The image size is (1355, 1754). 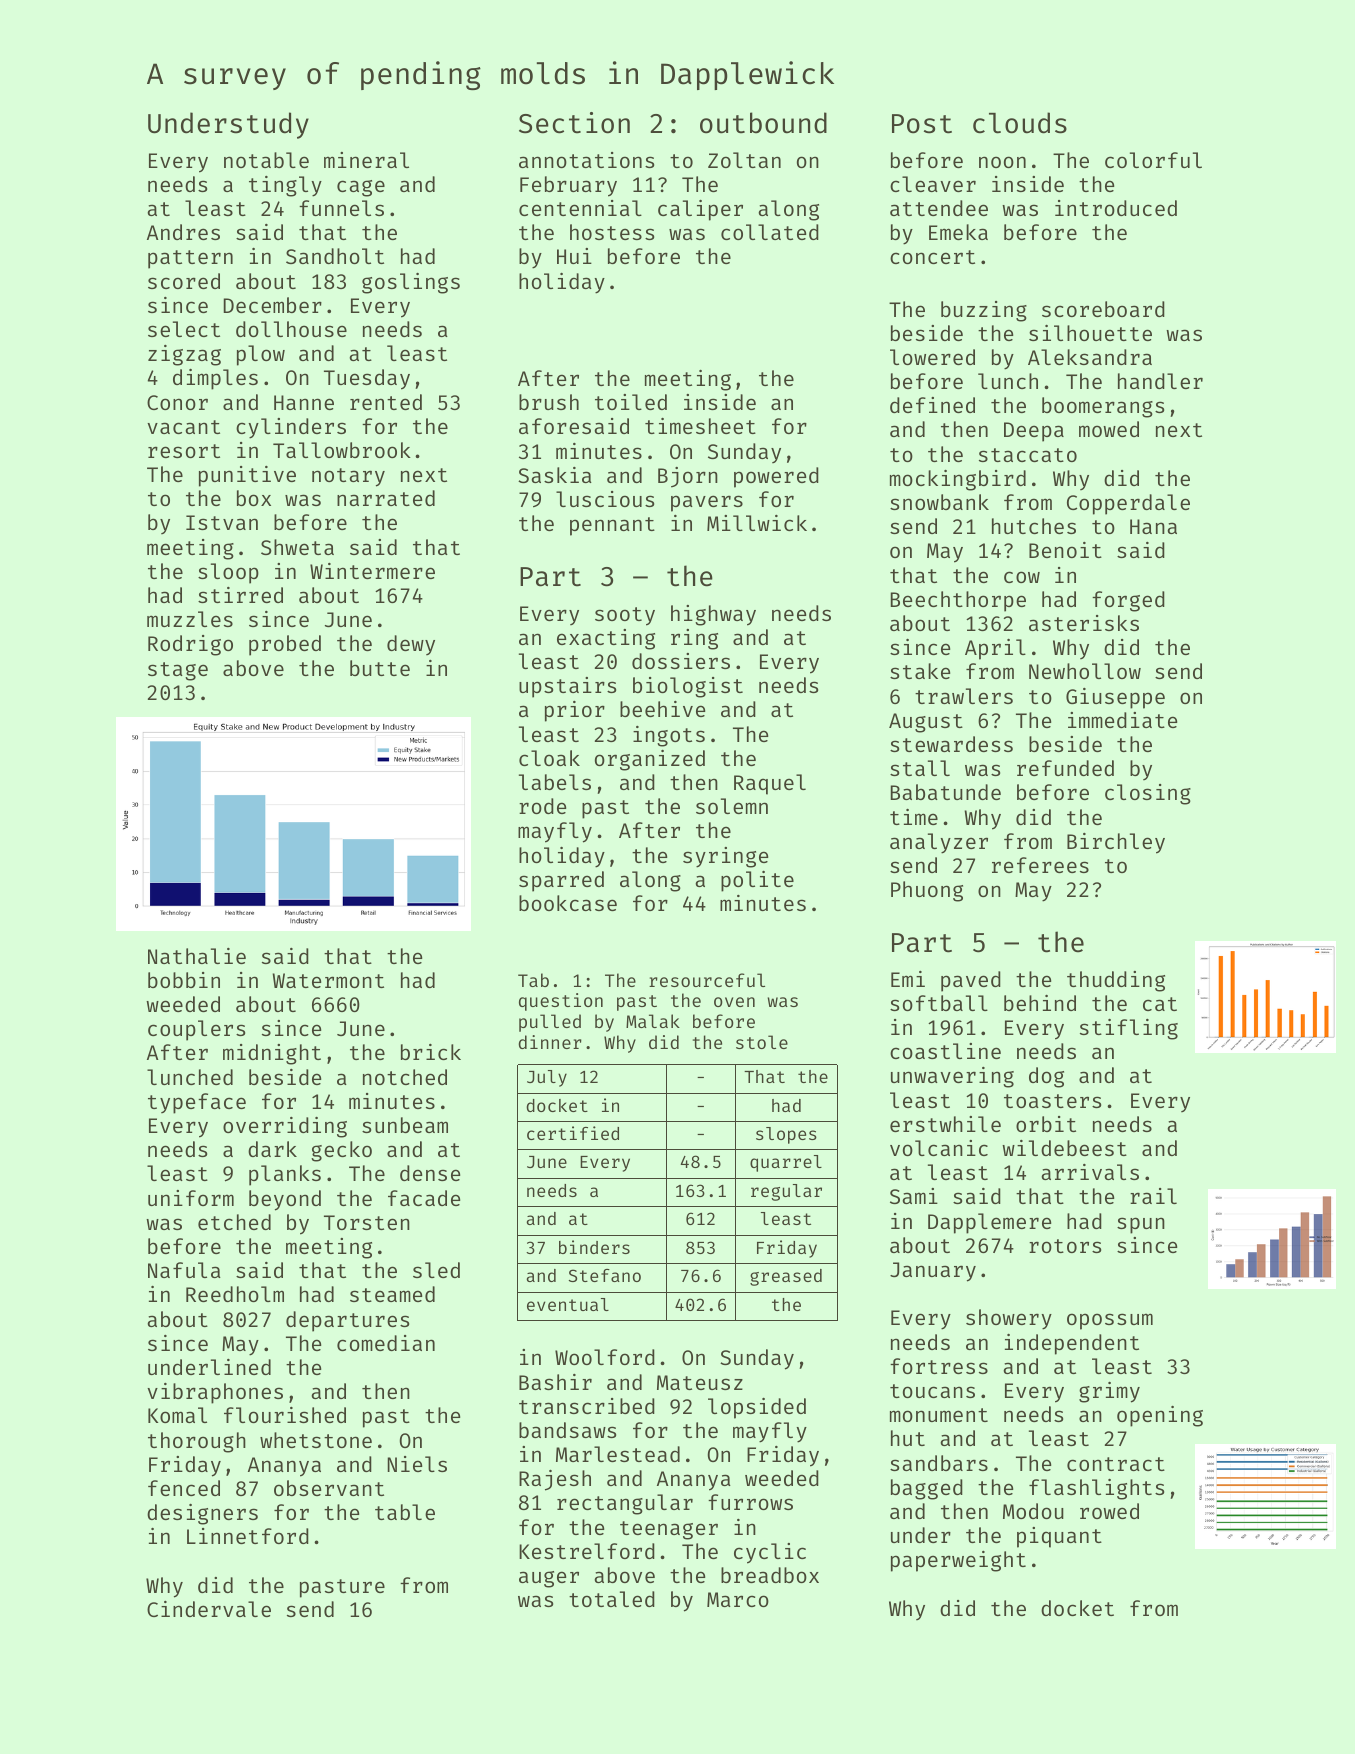 I want to click on Cindervale, so click(x=209, y=1609).
